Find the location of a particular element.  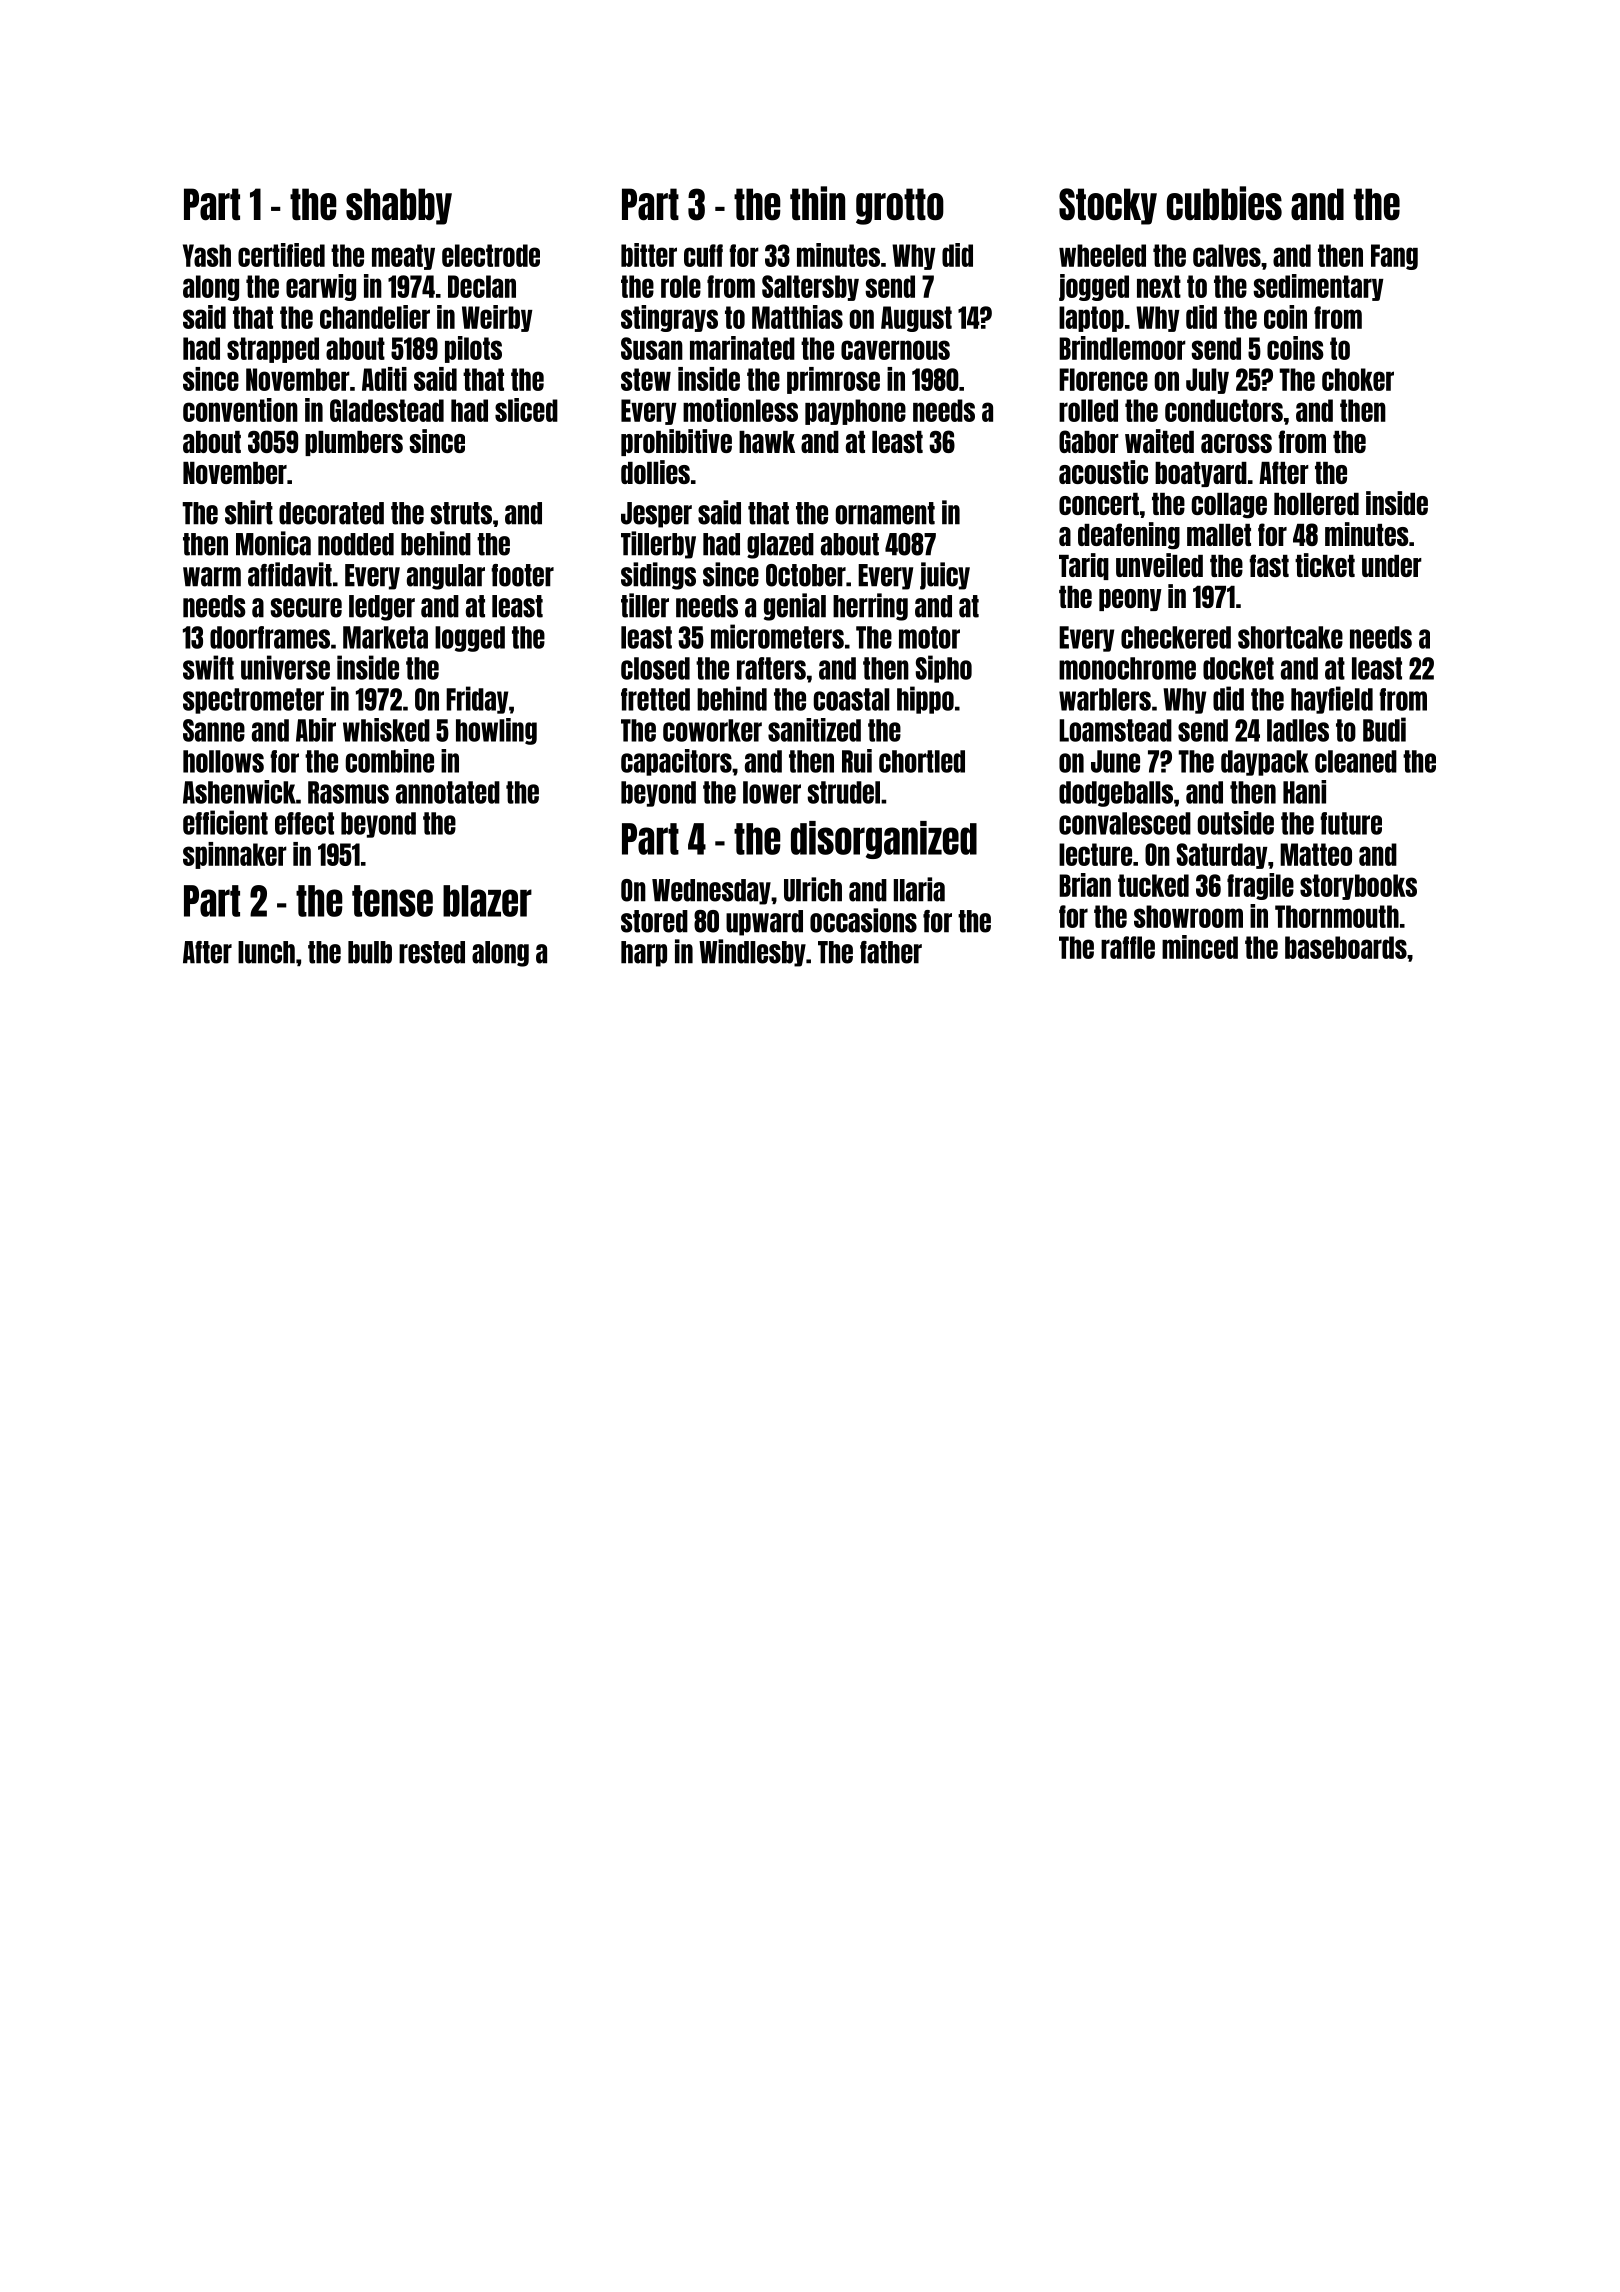

disorganized is located at coordinates (884, 840).
